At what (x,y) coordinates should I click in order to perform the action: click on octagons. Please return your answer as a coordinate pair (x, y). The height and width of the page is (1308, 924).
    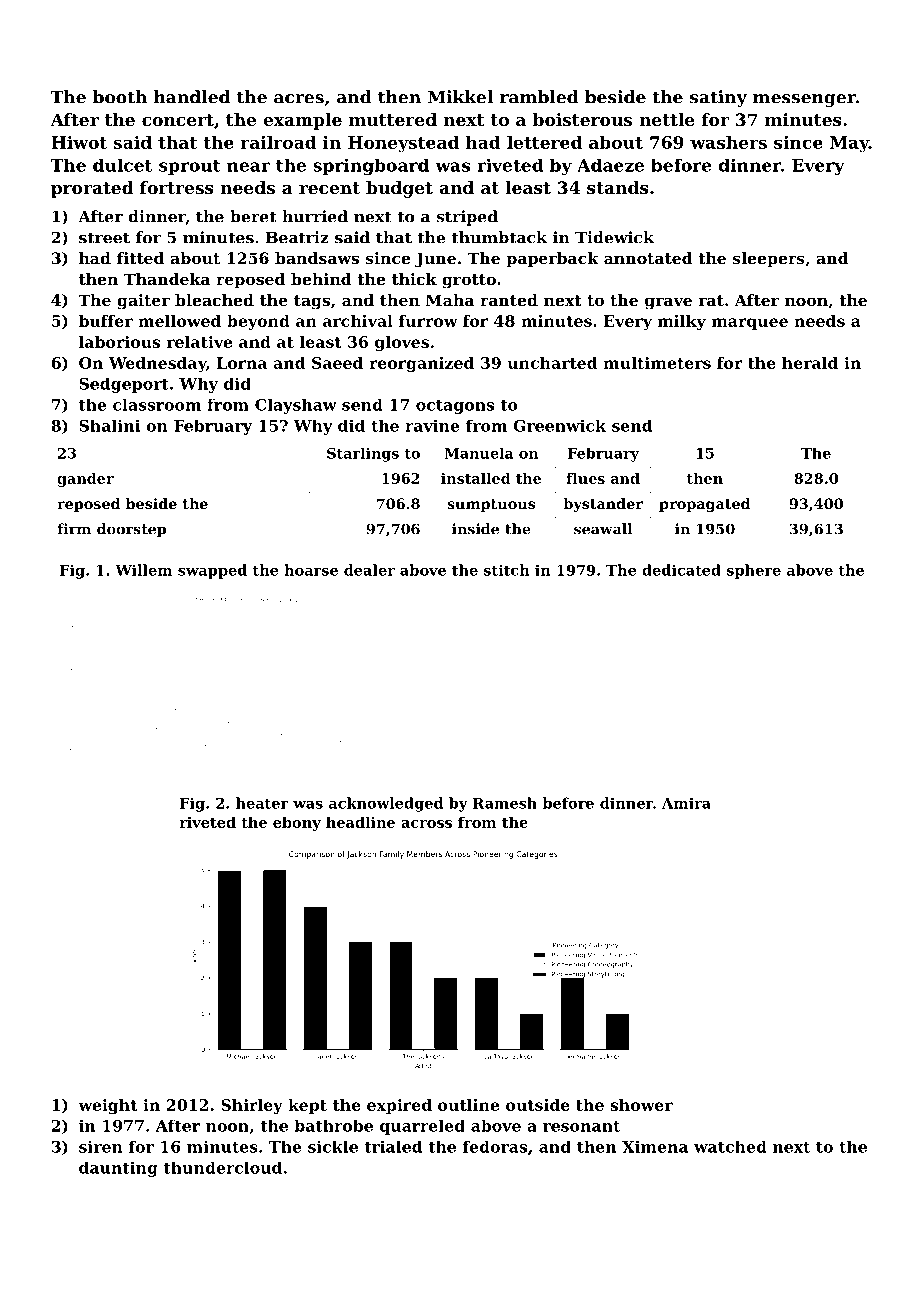
    Looking at the image, I should click on (455, 407).
